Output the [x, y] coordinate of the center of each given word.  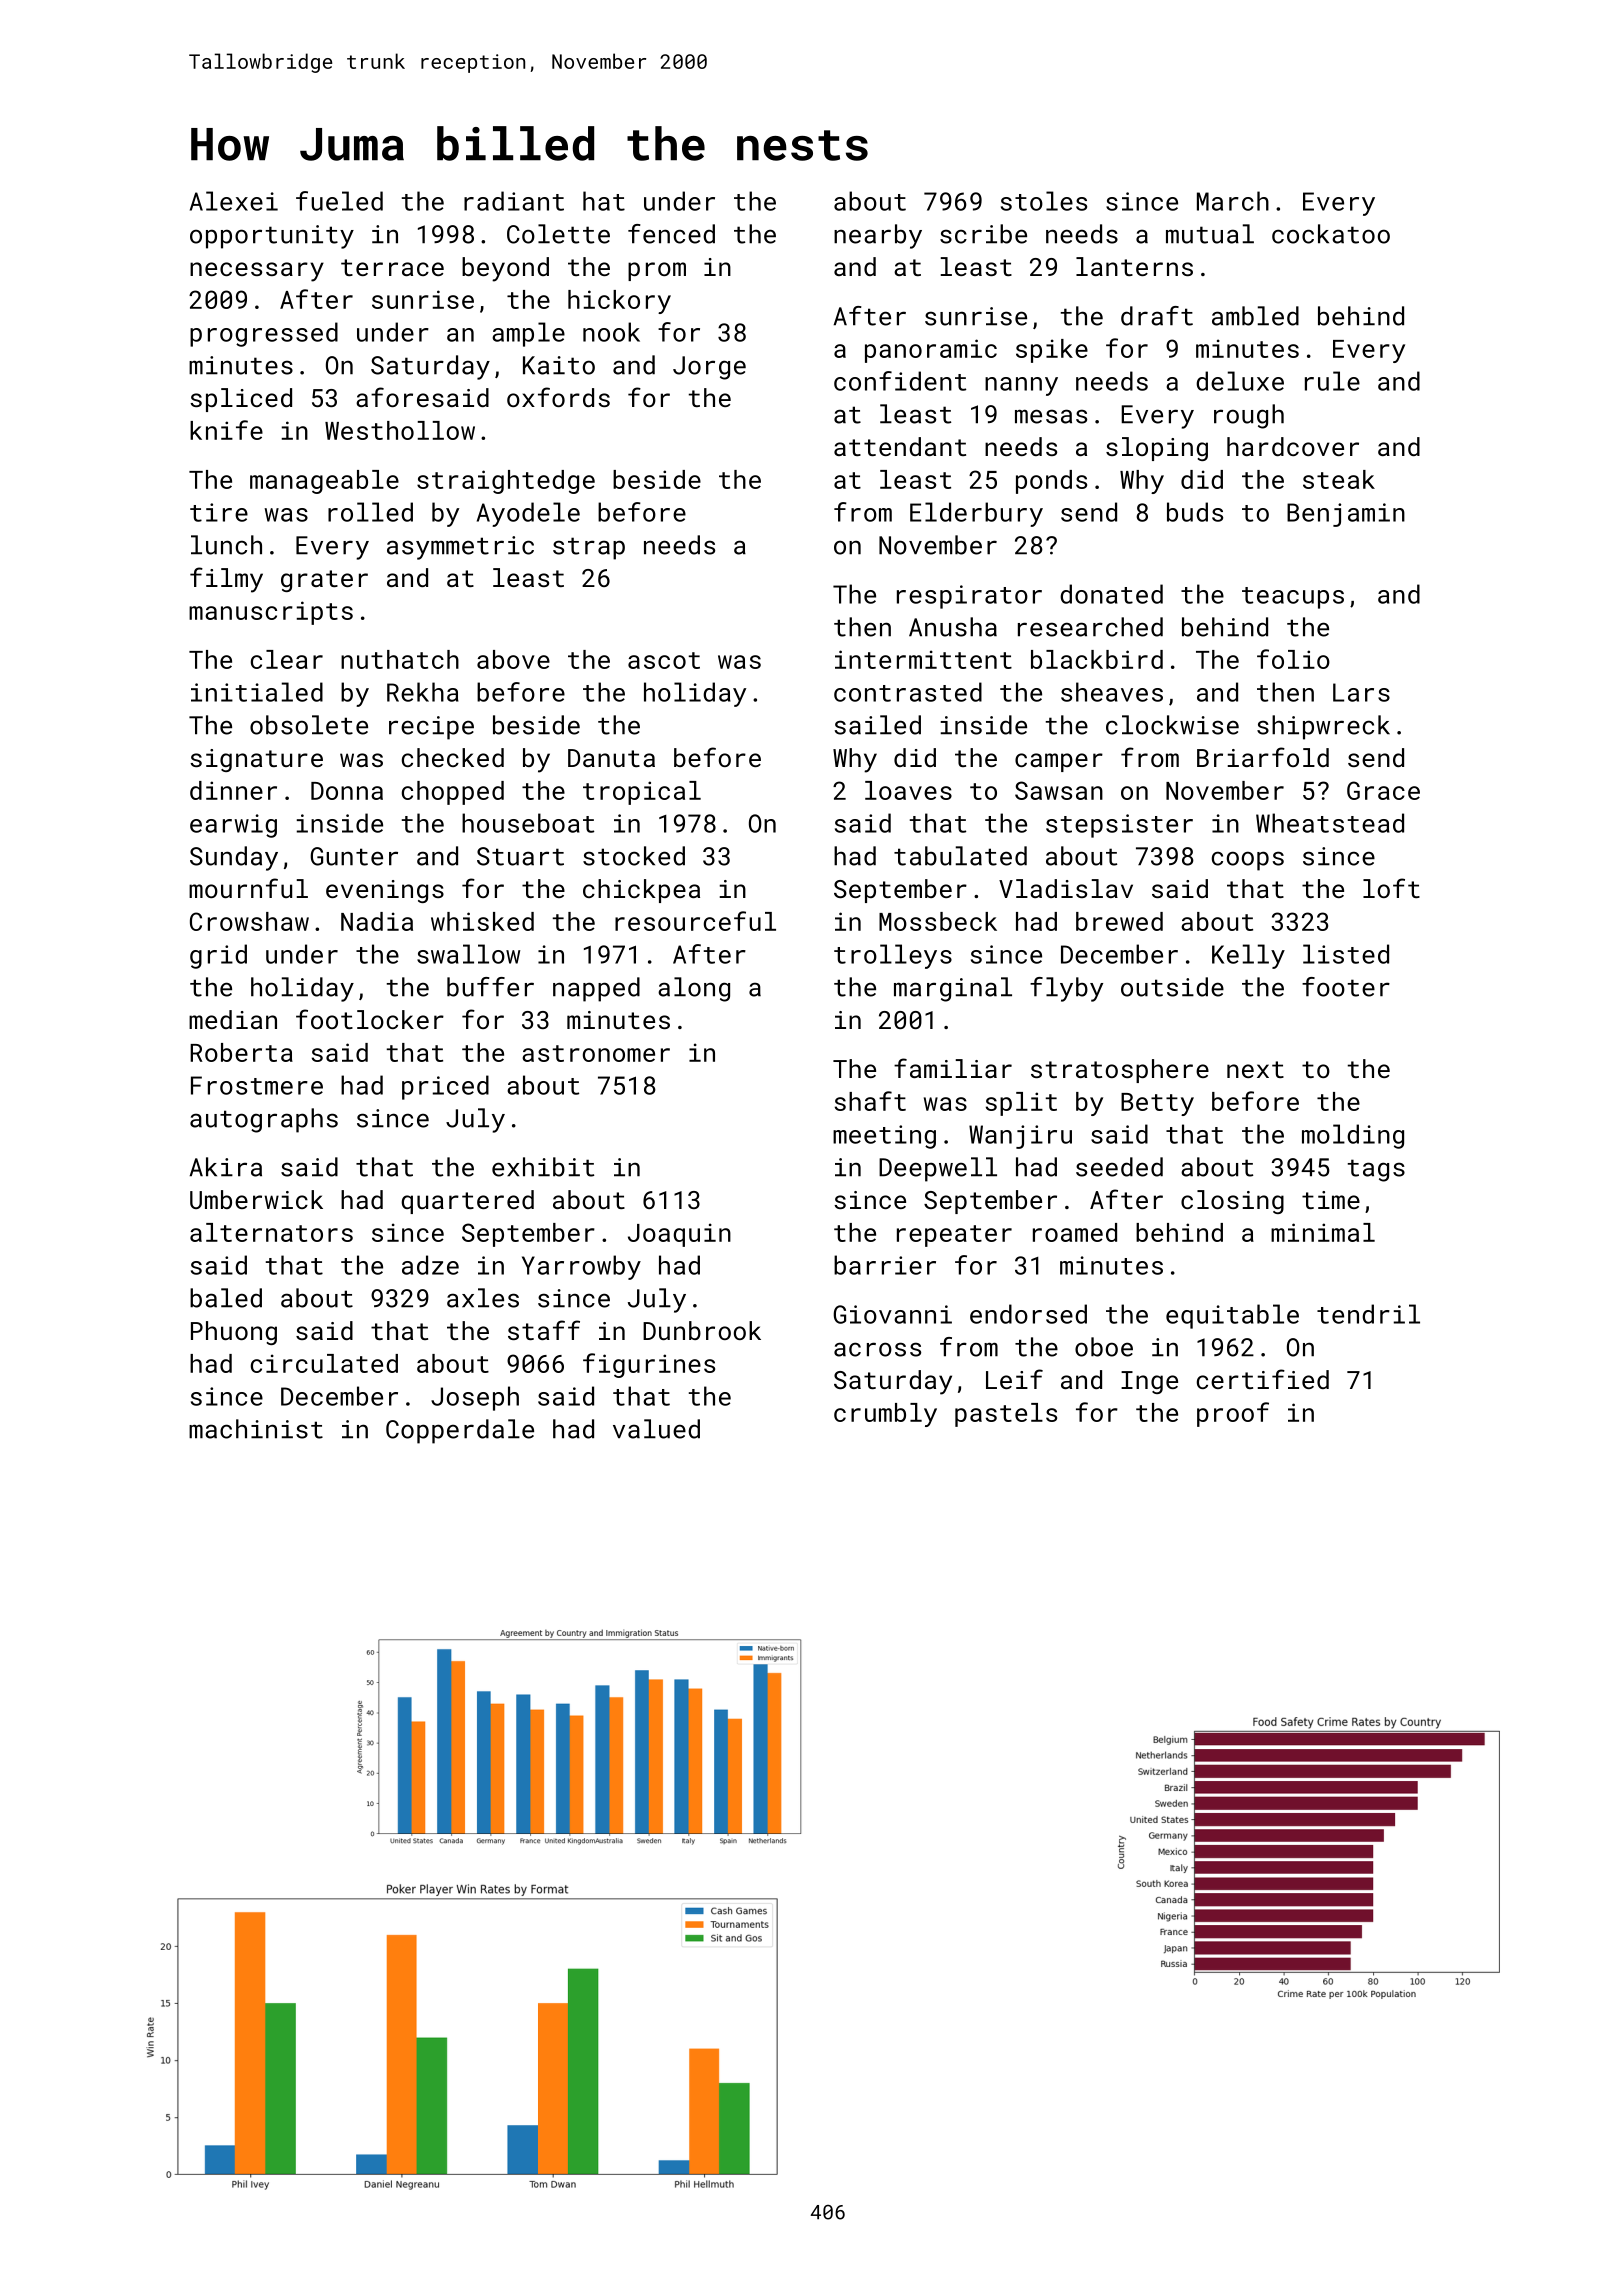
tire [219, 512]
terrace [392, 267]
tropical [642, 793]
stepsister [1119, 826]
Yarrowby [581, 1267]
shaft [870, 1101]
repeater [954, 1236]
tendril [1368, 1314]
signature [256, 760]
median [233, 1019]
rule [1332, 381]
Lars [1361, 692]
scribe [983, 234]
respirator [969, 597]
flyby [1066, 989]
